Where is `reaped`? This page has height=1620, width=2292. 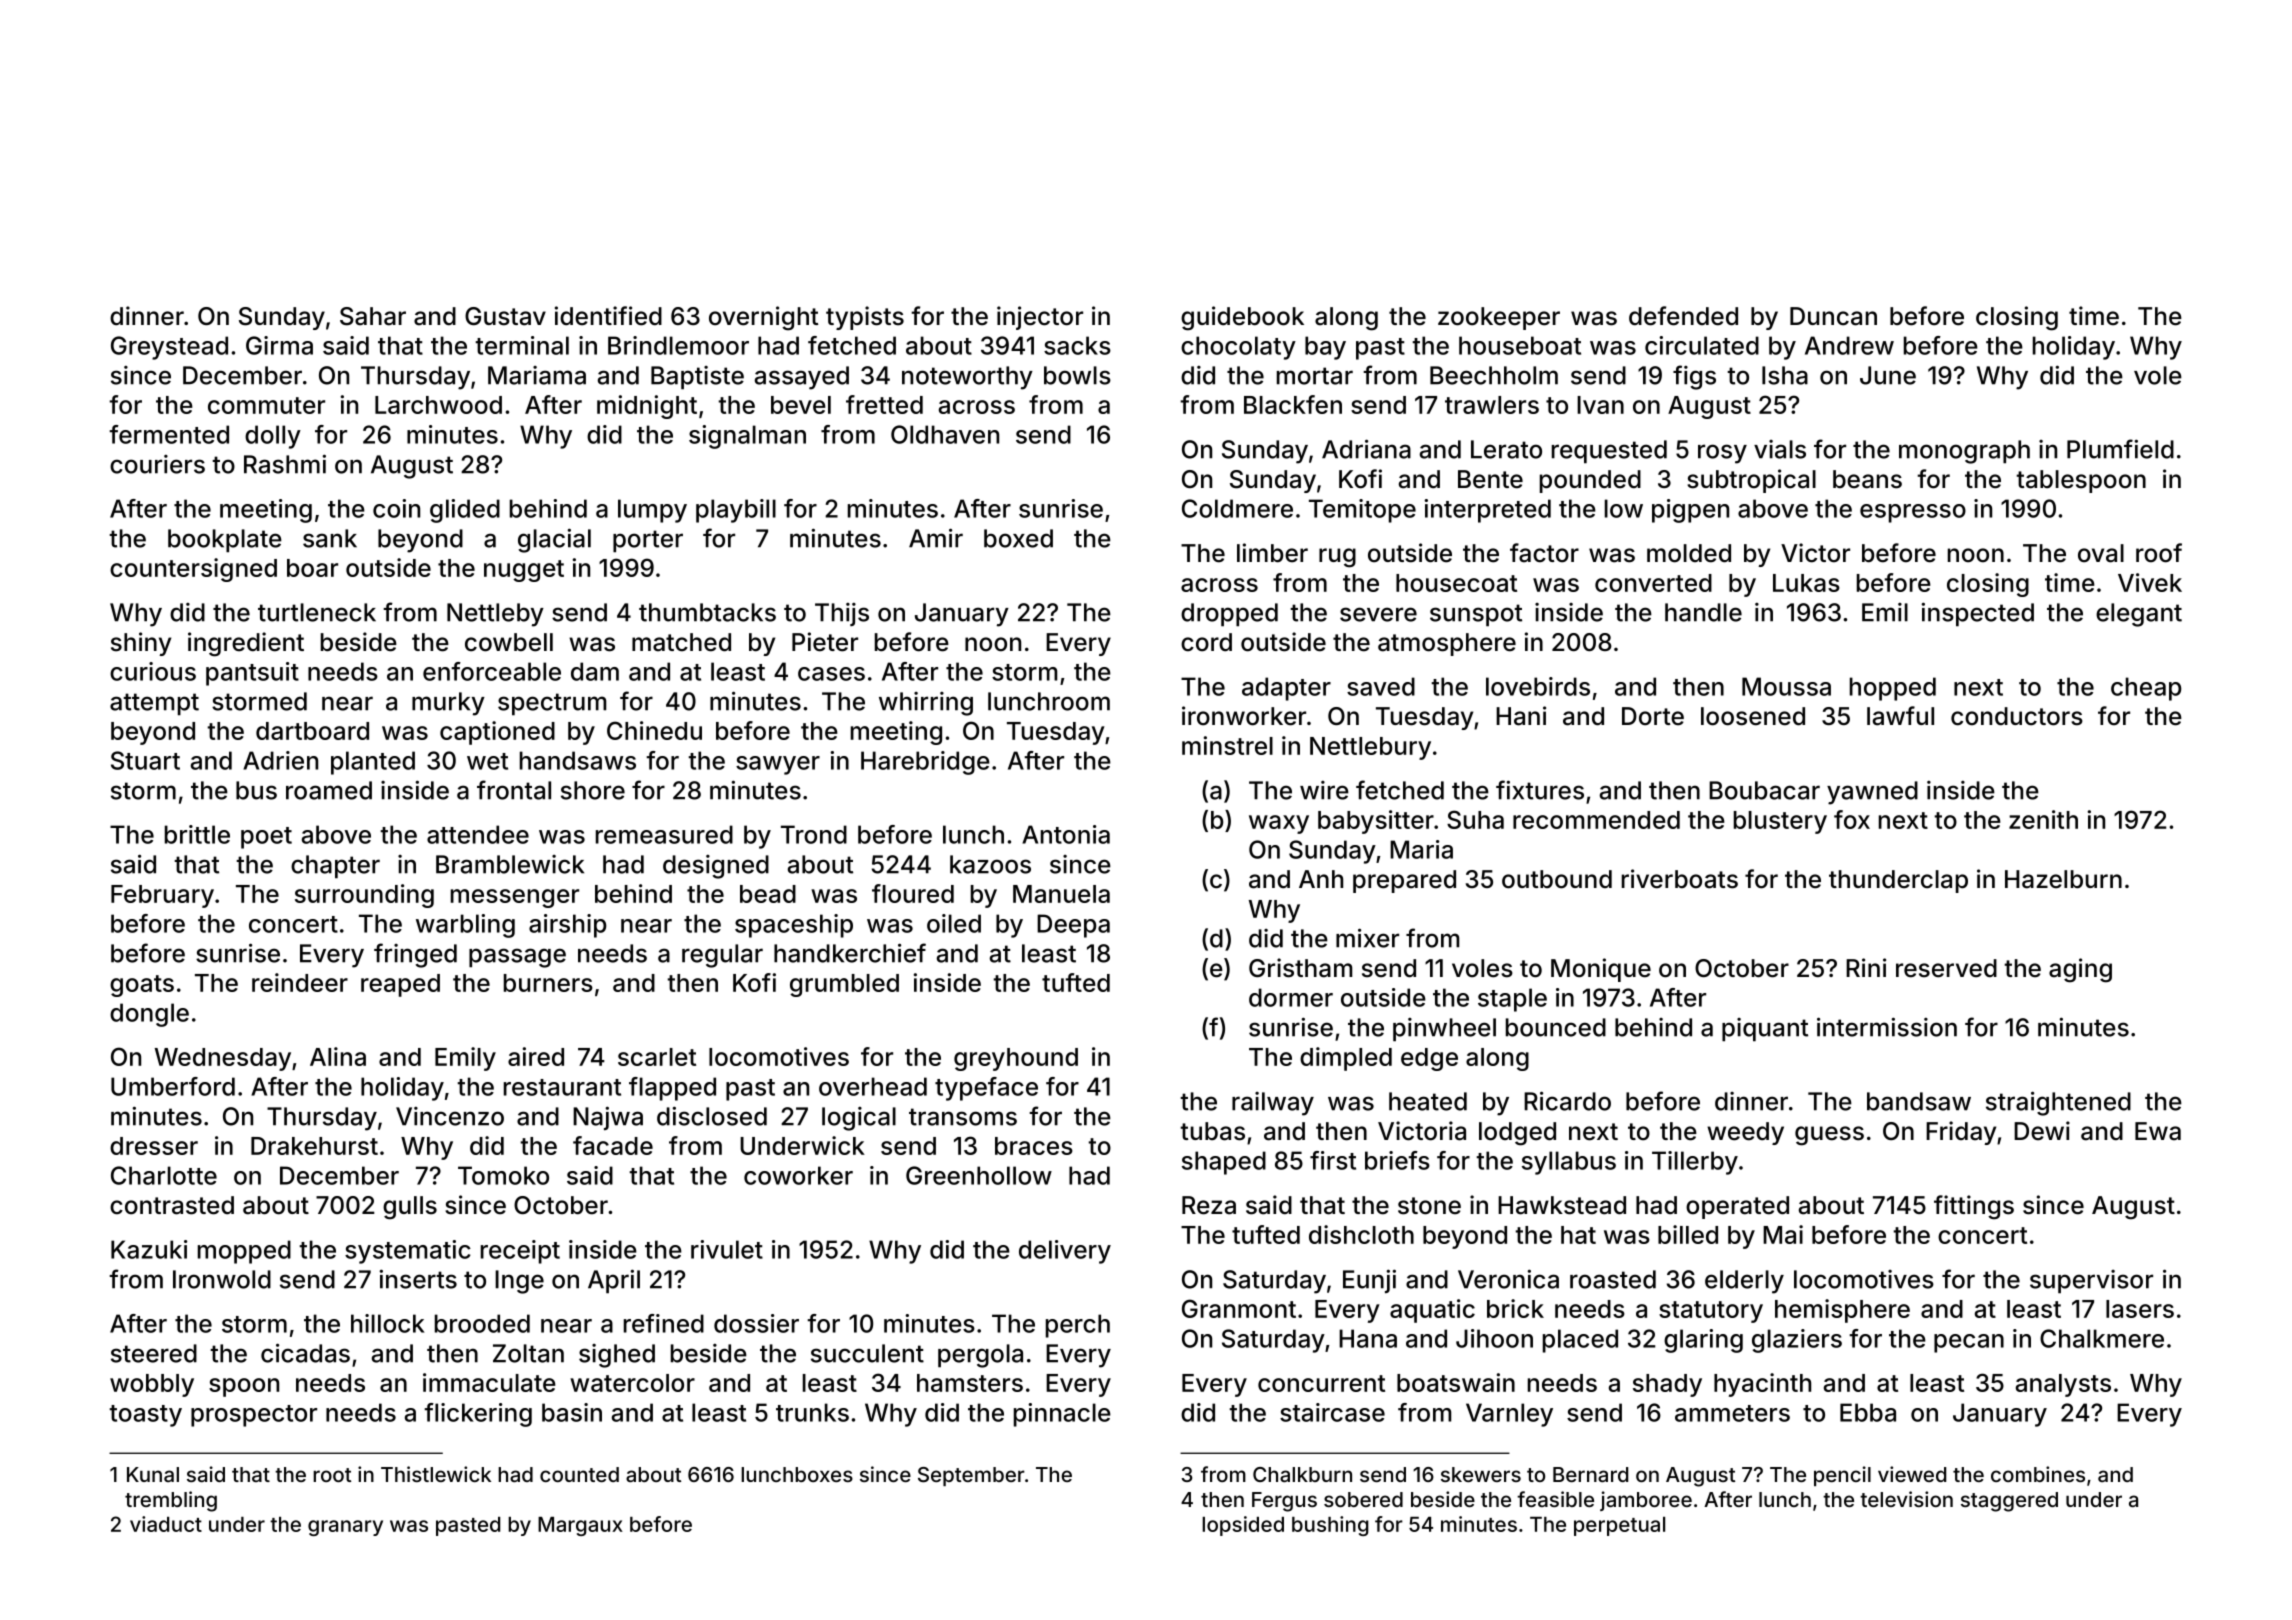
reaped is located at coordinates (400, 985).
